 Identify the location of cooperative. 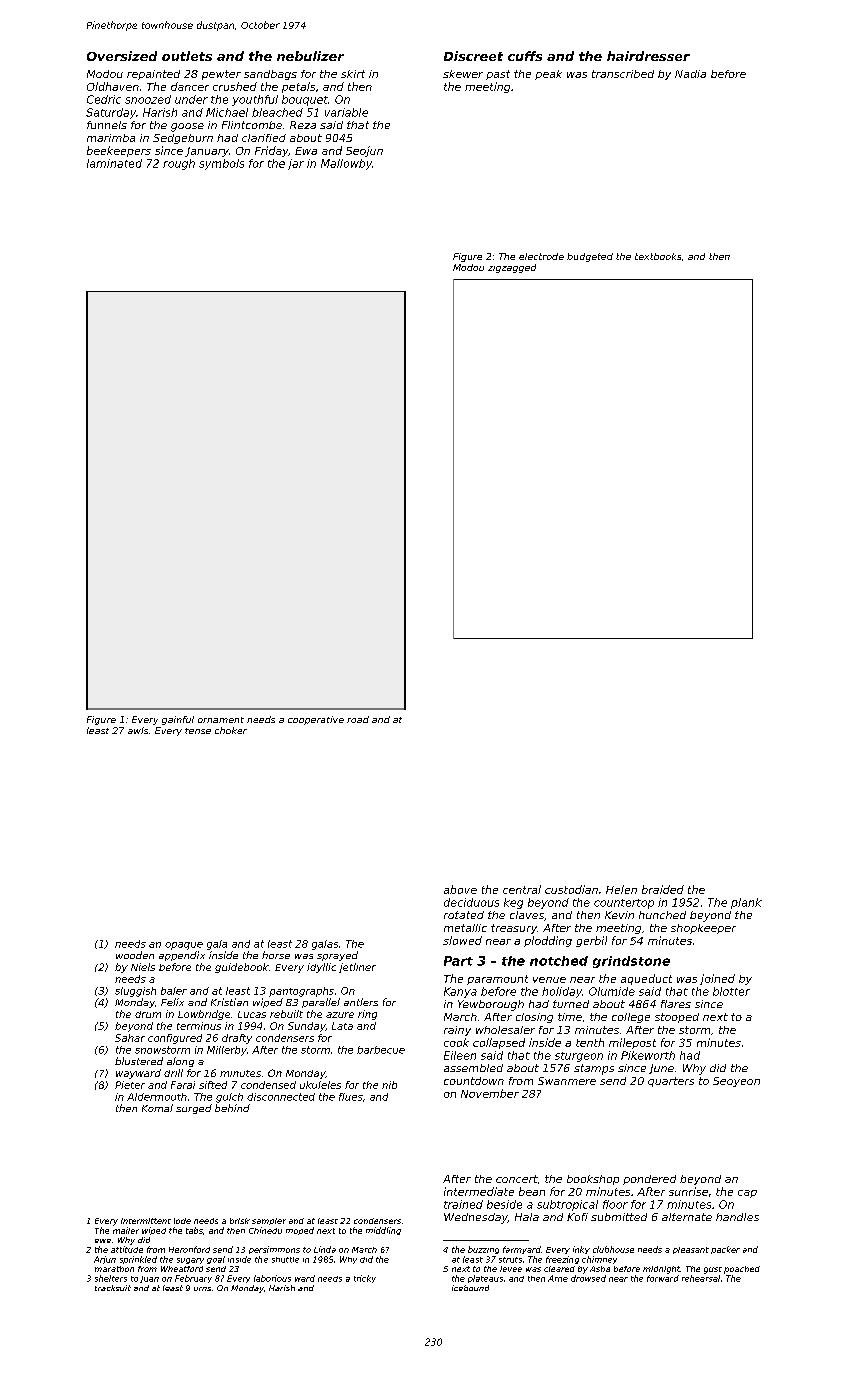
(316, 720).
